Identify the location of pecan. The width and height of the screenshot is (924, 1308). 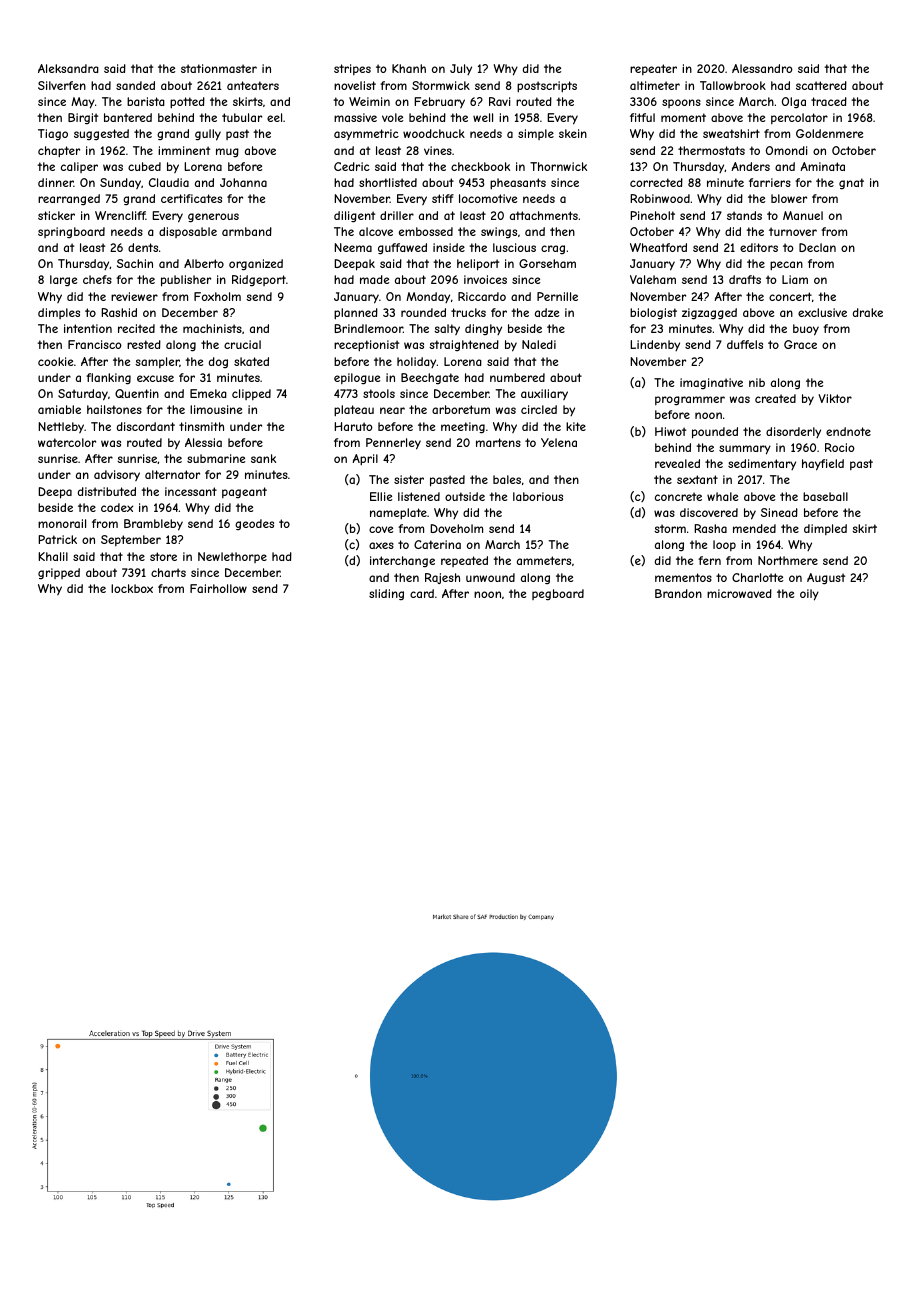
(786, 266).
